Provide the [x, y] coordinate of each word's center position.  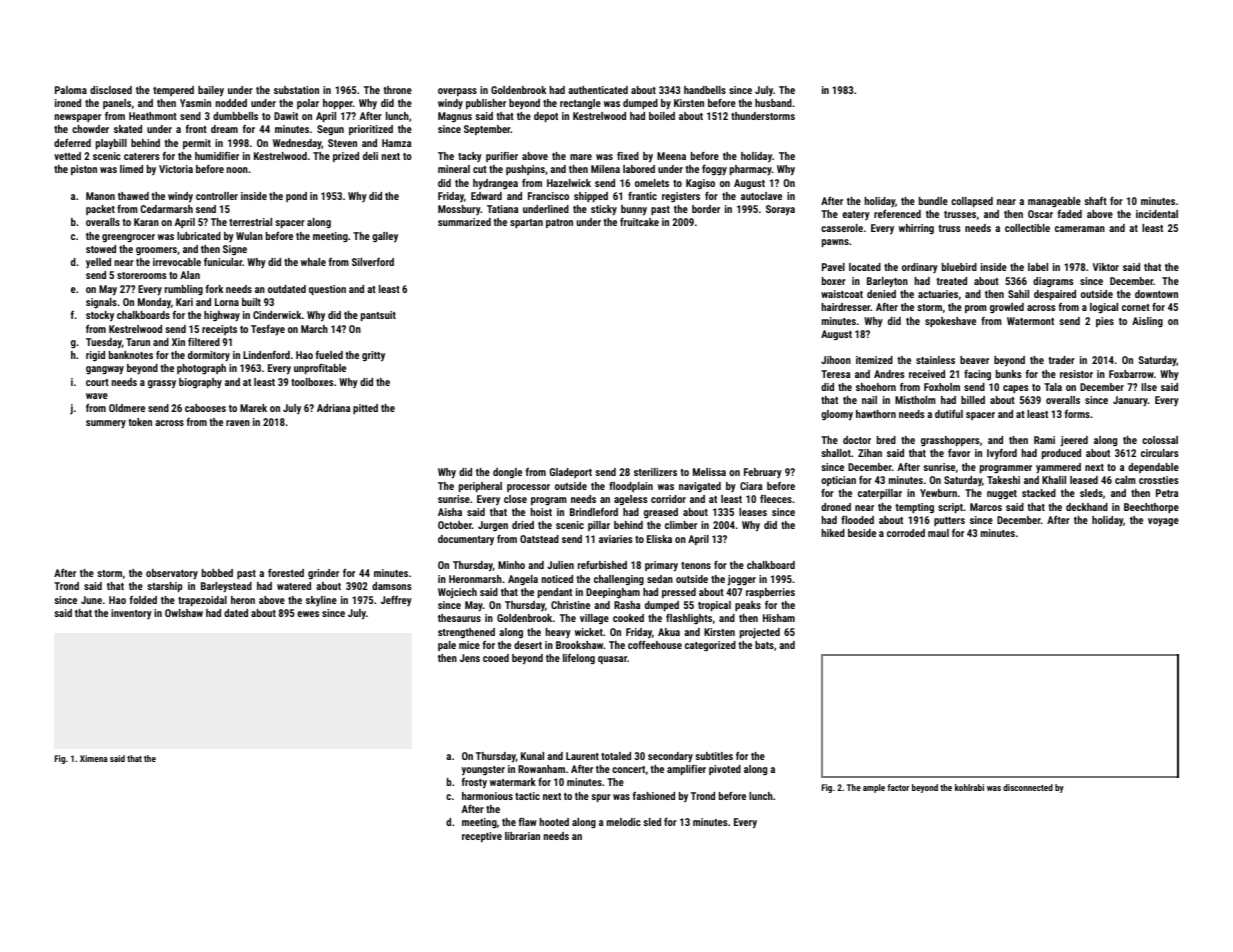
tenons [696, 565]
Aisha [450, 512]
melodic [624, 822]
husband [773, 103]
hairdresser [846, 307]
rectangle [580, 104]
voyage [1163, 522]
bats [764, 645]
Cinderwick [277, 315]
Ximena [93, 758]
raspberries [770, 593]
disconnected [1028, 787]
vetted [67, 156]
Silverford [373, 262]
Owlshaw [184, 613]
